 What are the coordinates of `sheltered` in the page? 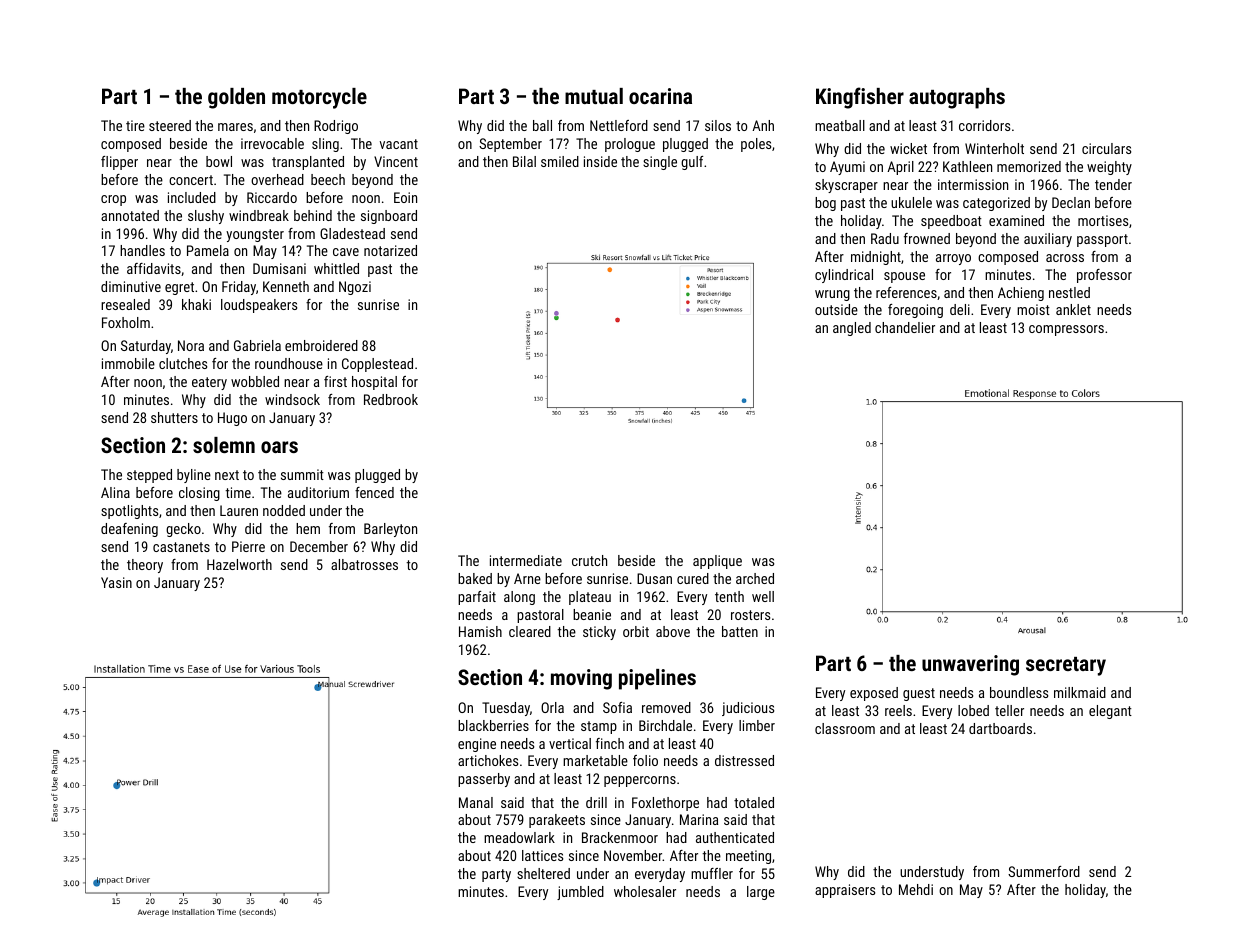 It's located at (543, 873).
